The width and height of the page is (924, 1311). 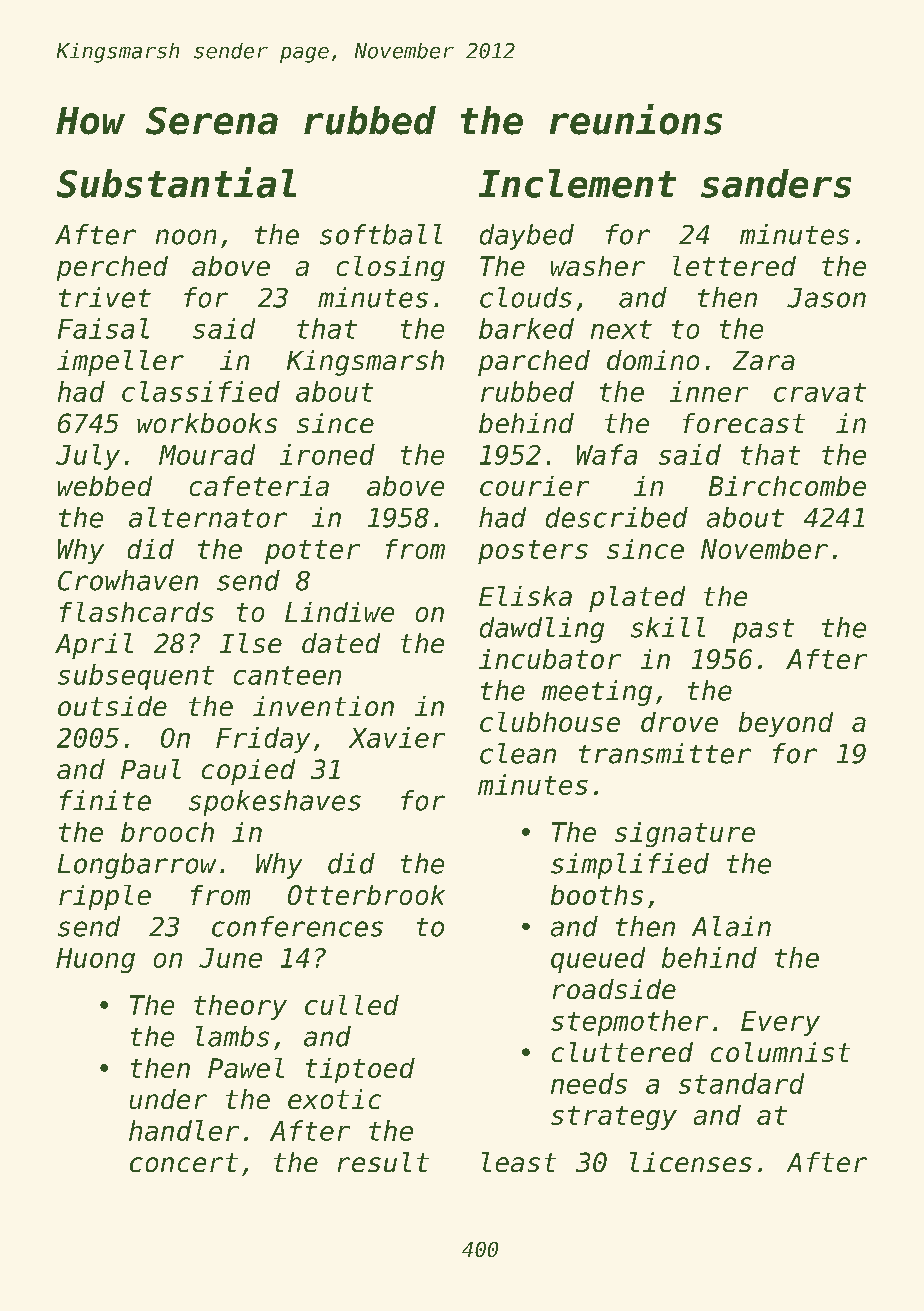 What do you see at coordinates (334, 1099) in the page?
I see `exotic` at bounding box center [334, 1099].
